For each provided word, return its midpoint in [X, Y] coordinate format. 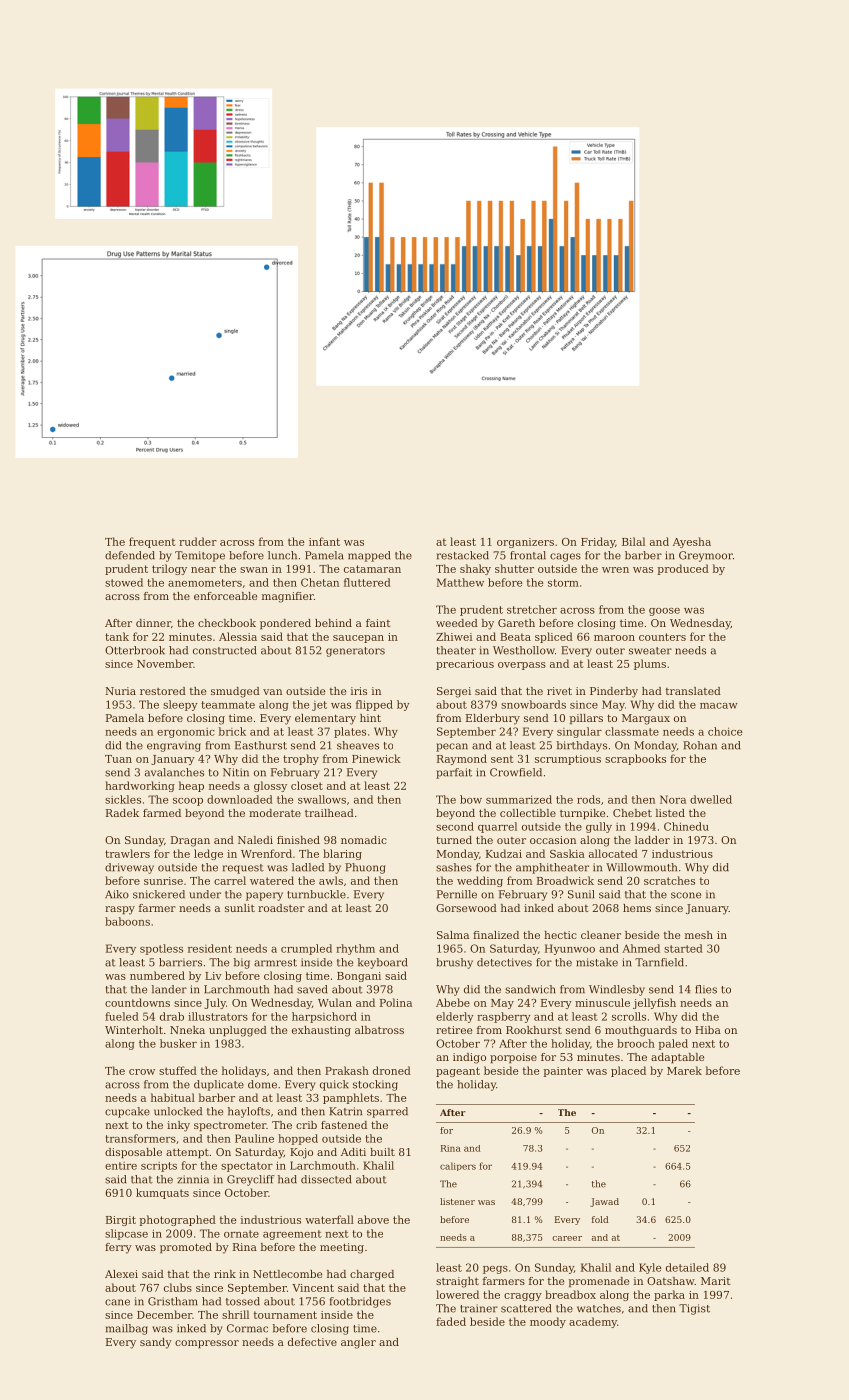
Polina [396, 1002]
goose [664, 612]
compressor [207, 1344]
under [205, 894]
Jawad [604, 1202]
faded [451, 1321]
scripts [159, 1167]
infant [324, 541]
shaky [475, 569]
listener [457, 1201]
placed [628, 1071]
